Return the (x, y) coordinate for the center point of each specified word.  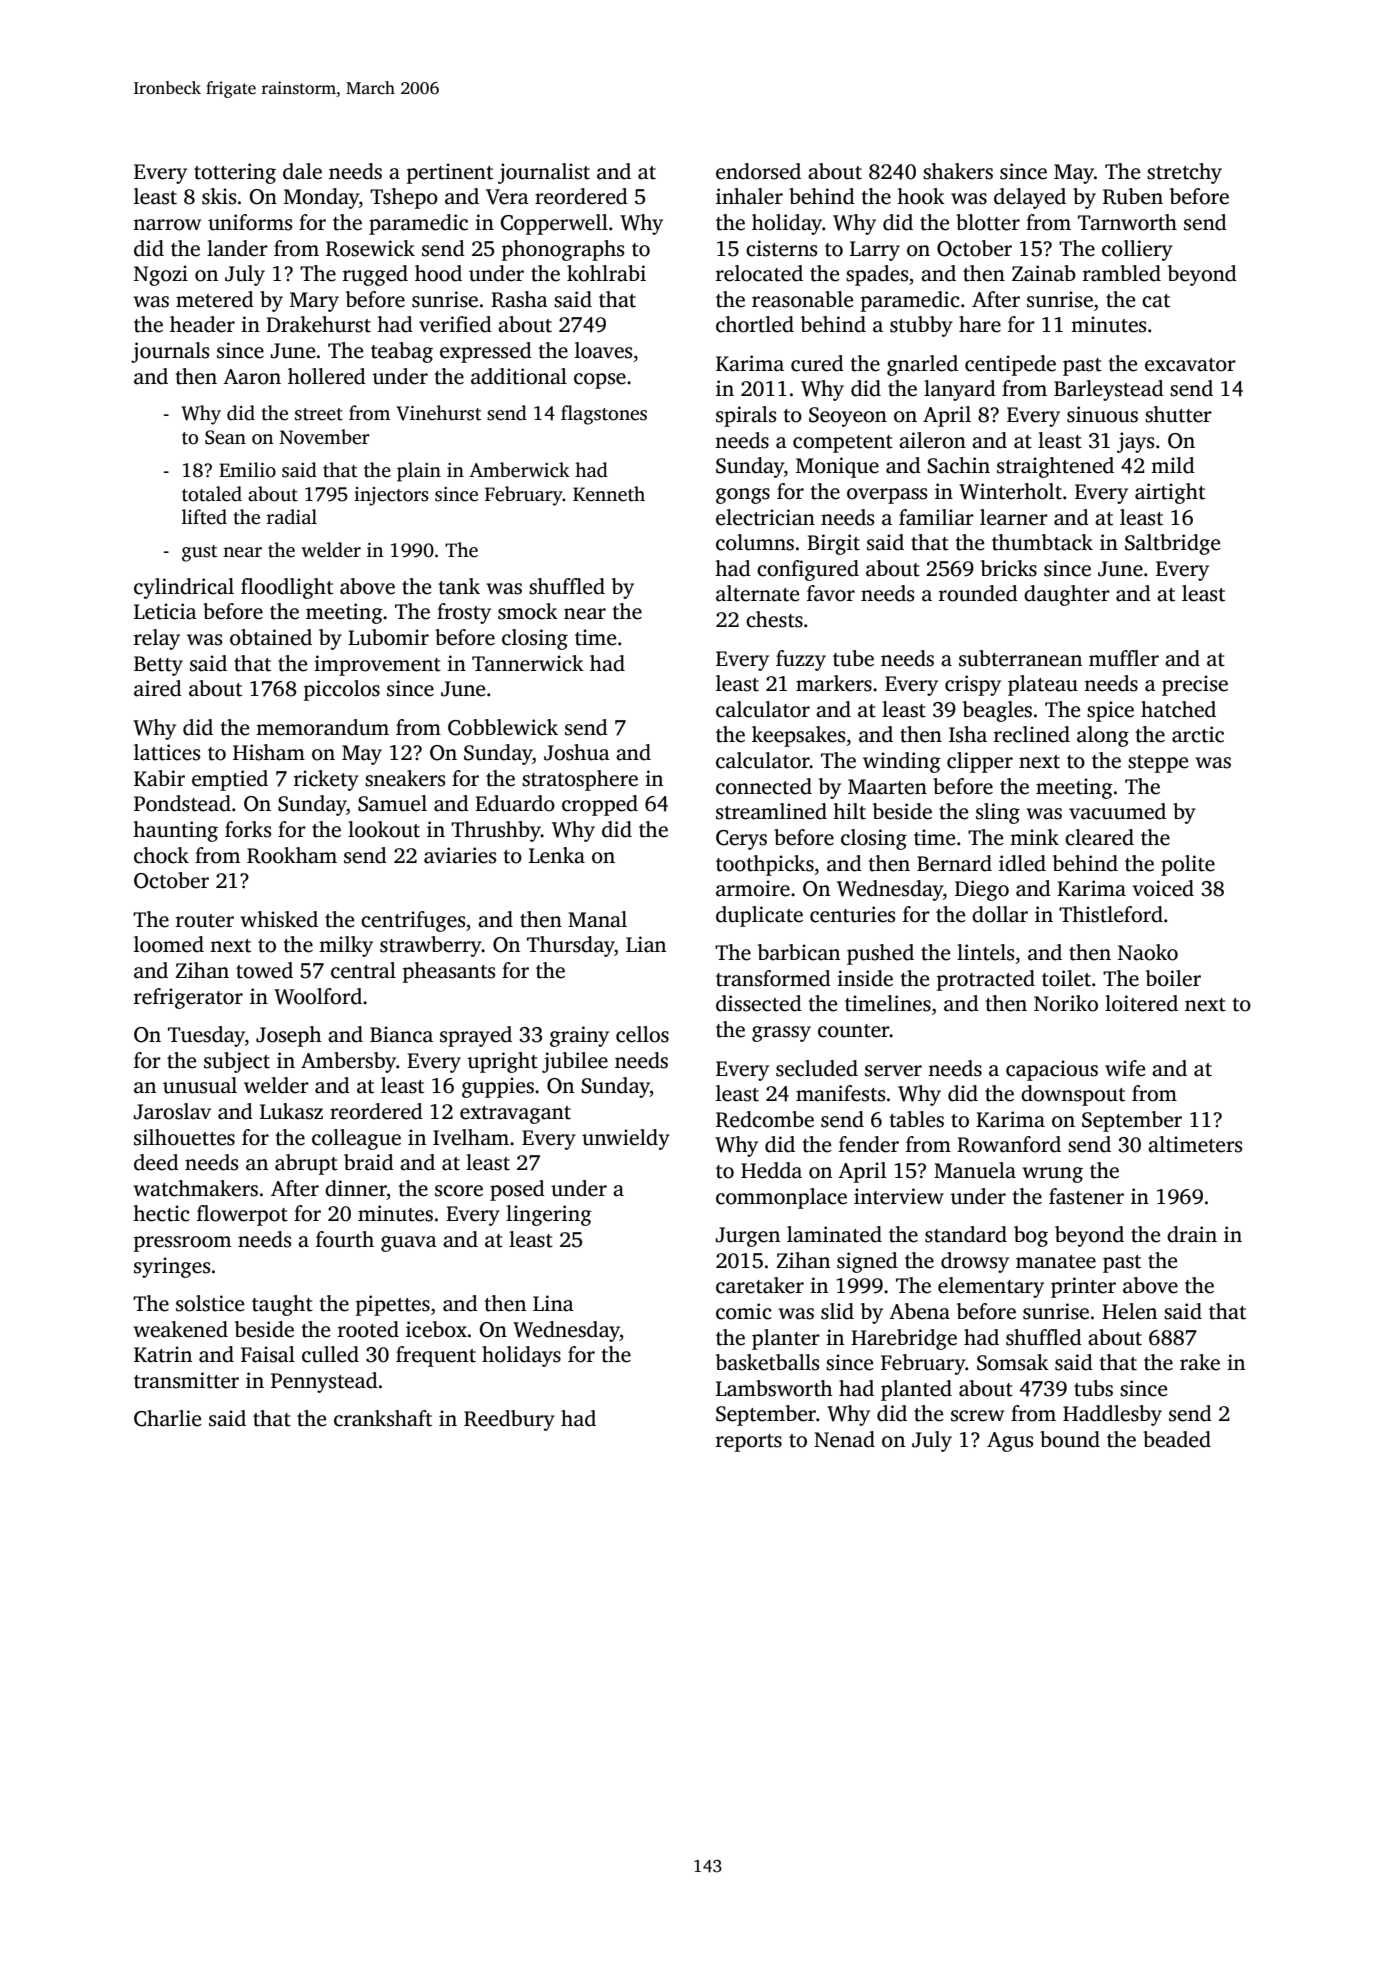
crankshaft (383, 1418)
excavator (1190, 365)
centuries (852, 914)
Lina (553, 1303)
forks (248, 829)
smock (528, 611)
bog (1031, 1236)
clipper (980, 762)
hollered (327, 376)
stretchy (1184, 173)
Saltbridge (1172, 544)
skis (219, 196)
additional (519, 376)
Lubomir (388, 637)
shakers (958, 171)
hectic (161, 1213)
